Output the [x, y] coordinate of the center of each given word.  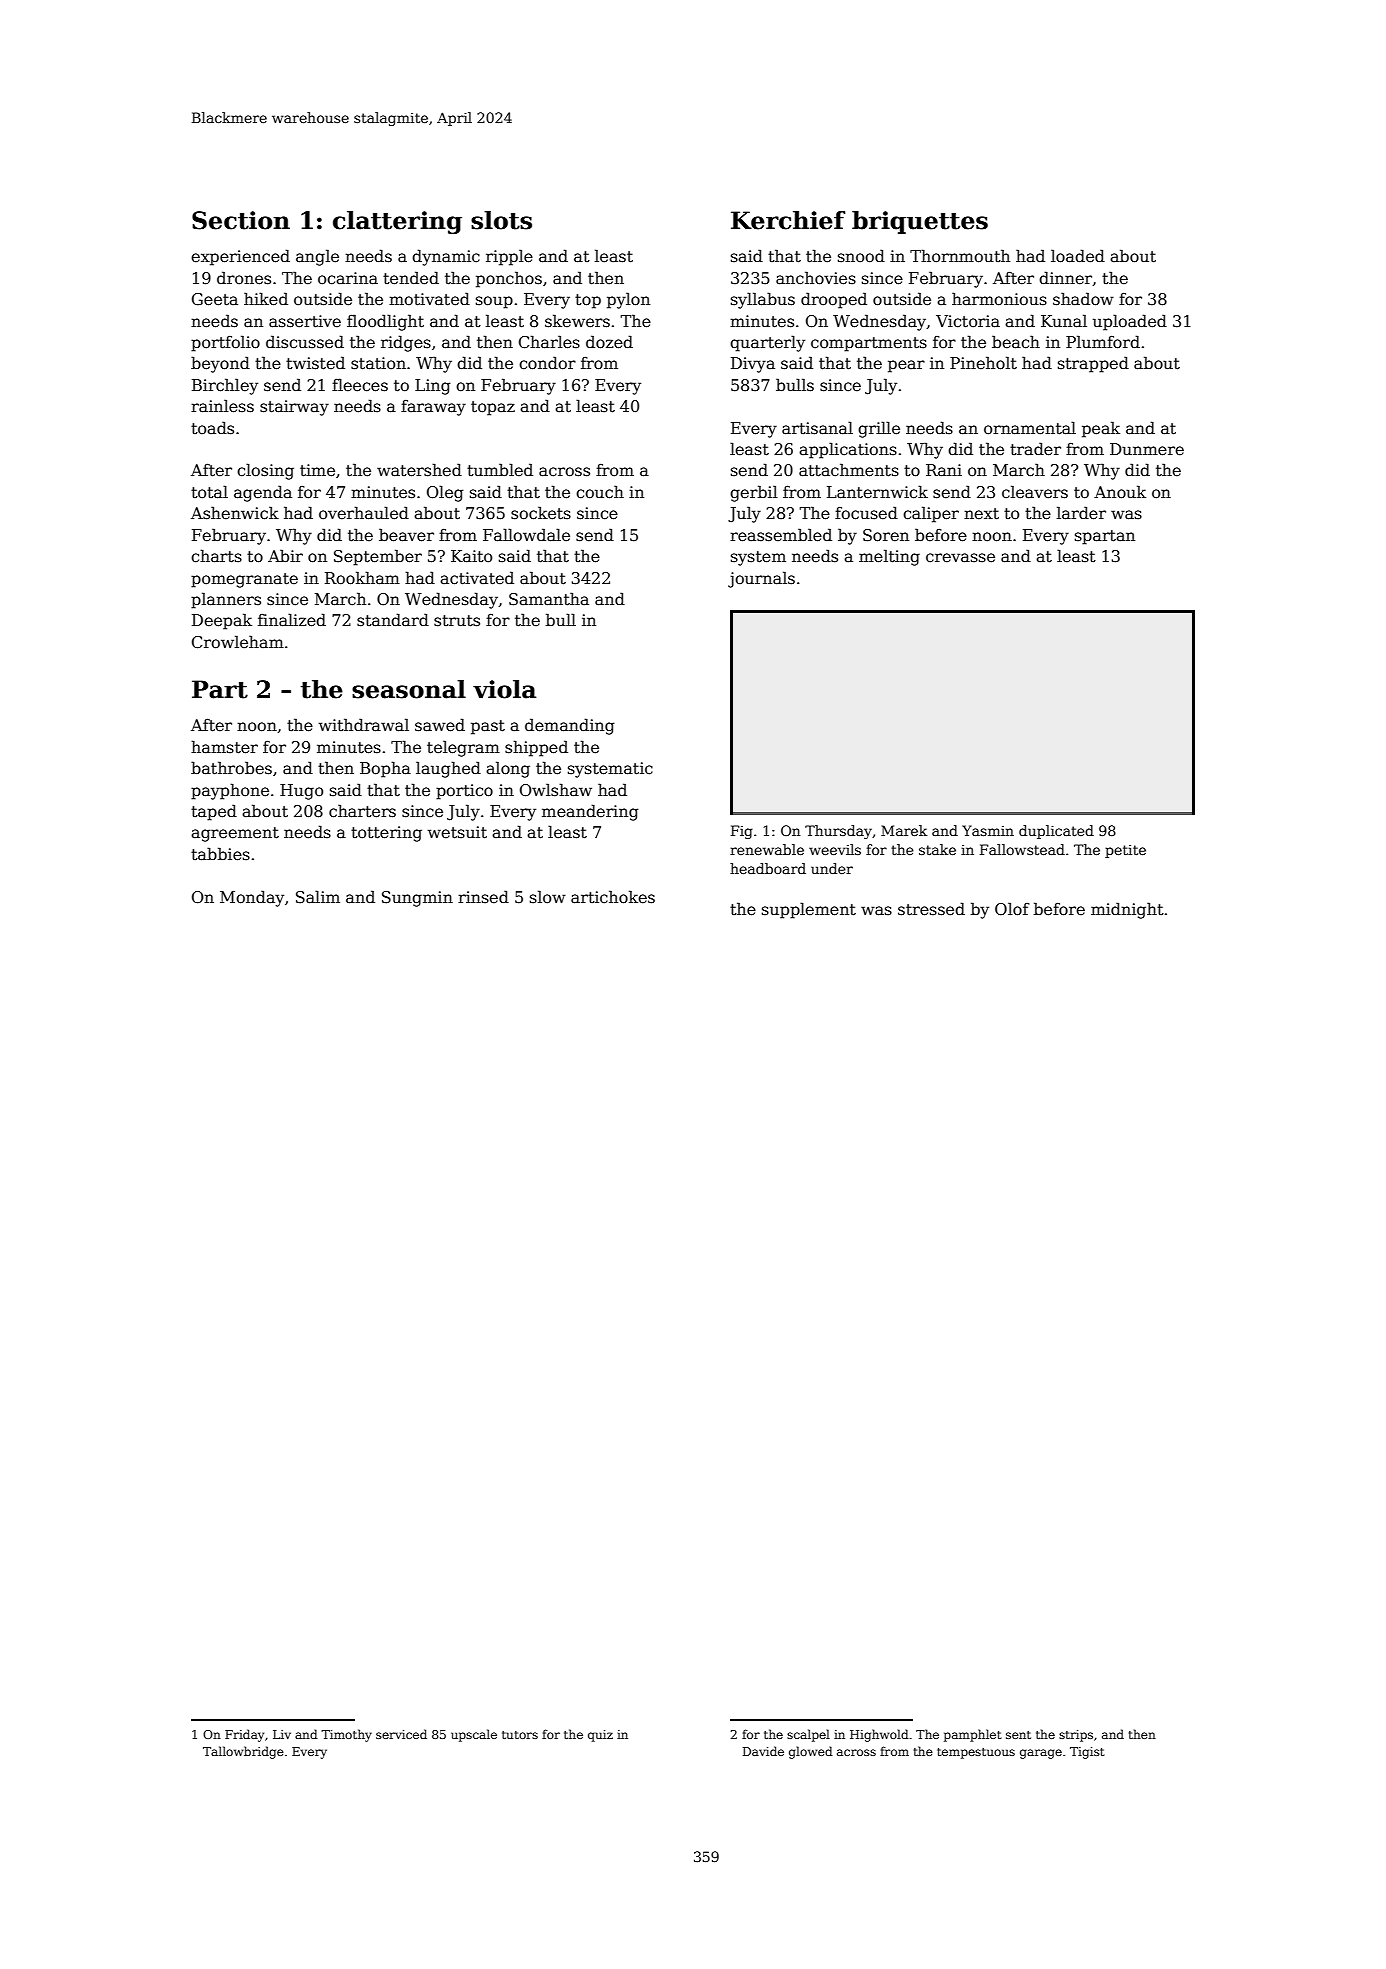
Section [241, 220]
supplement [809, 910]
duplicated [1056, 832]
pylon [628, 300]
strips [1076, 1736]
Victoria [968, 321]
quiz [600, 1736]
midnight [1127, 910]
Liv [282, 1734]
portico [464, 792]
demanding [569, 726]
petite [1125, 851]
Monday [252, 898]
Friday [244, 1735]
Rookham [362, 578]
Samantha [549, 599]
